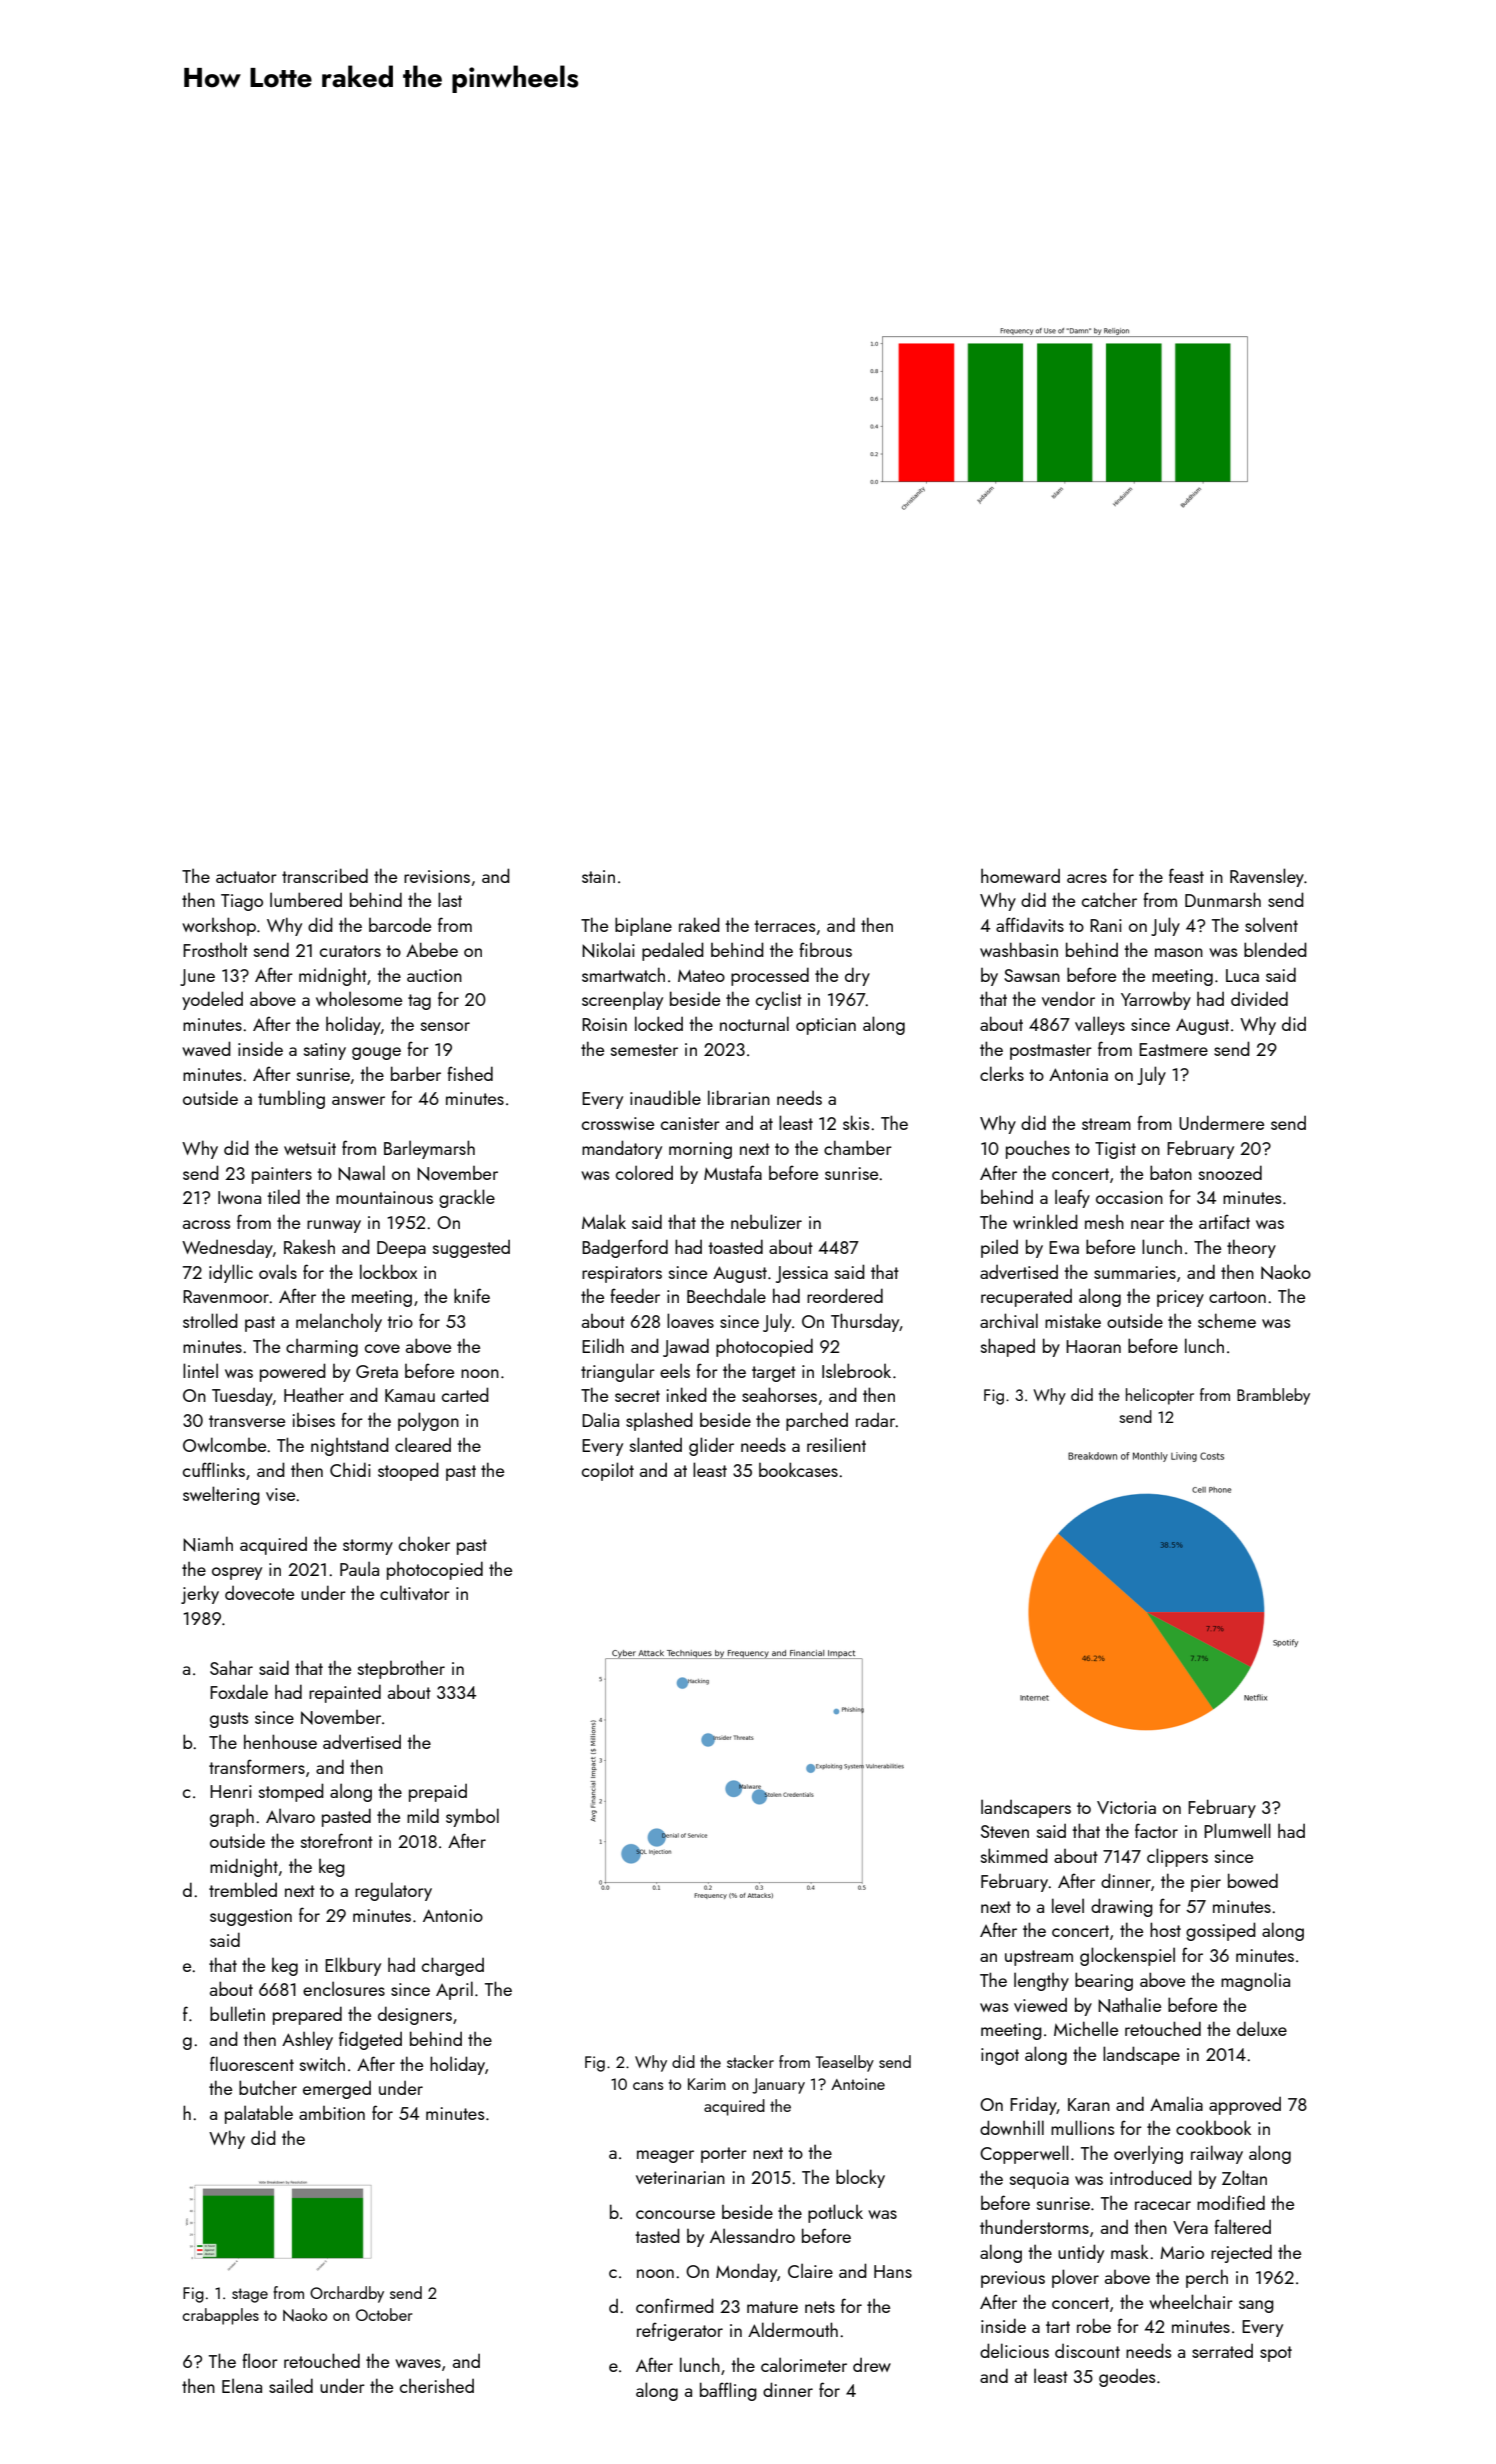  Describe the element at coordinates (208, 1544) in the screenshot. I see `Niamh` at that location.
